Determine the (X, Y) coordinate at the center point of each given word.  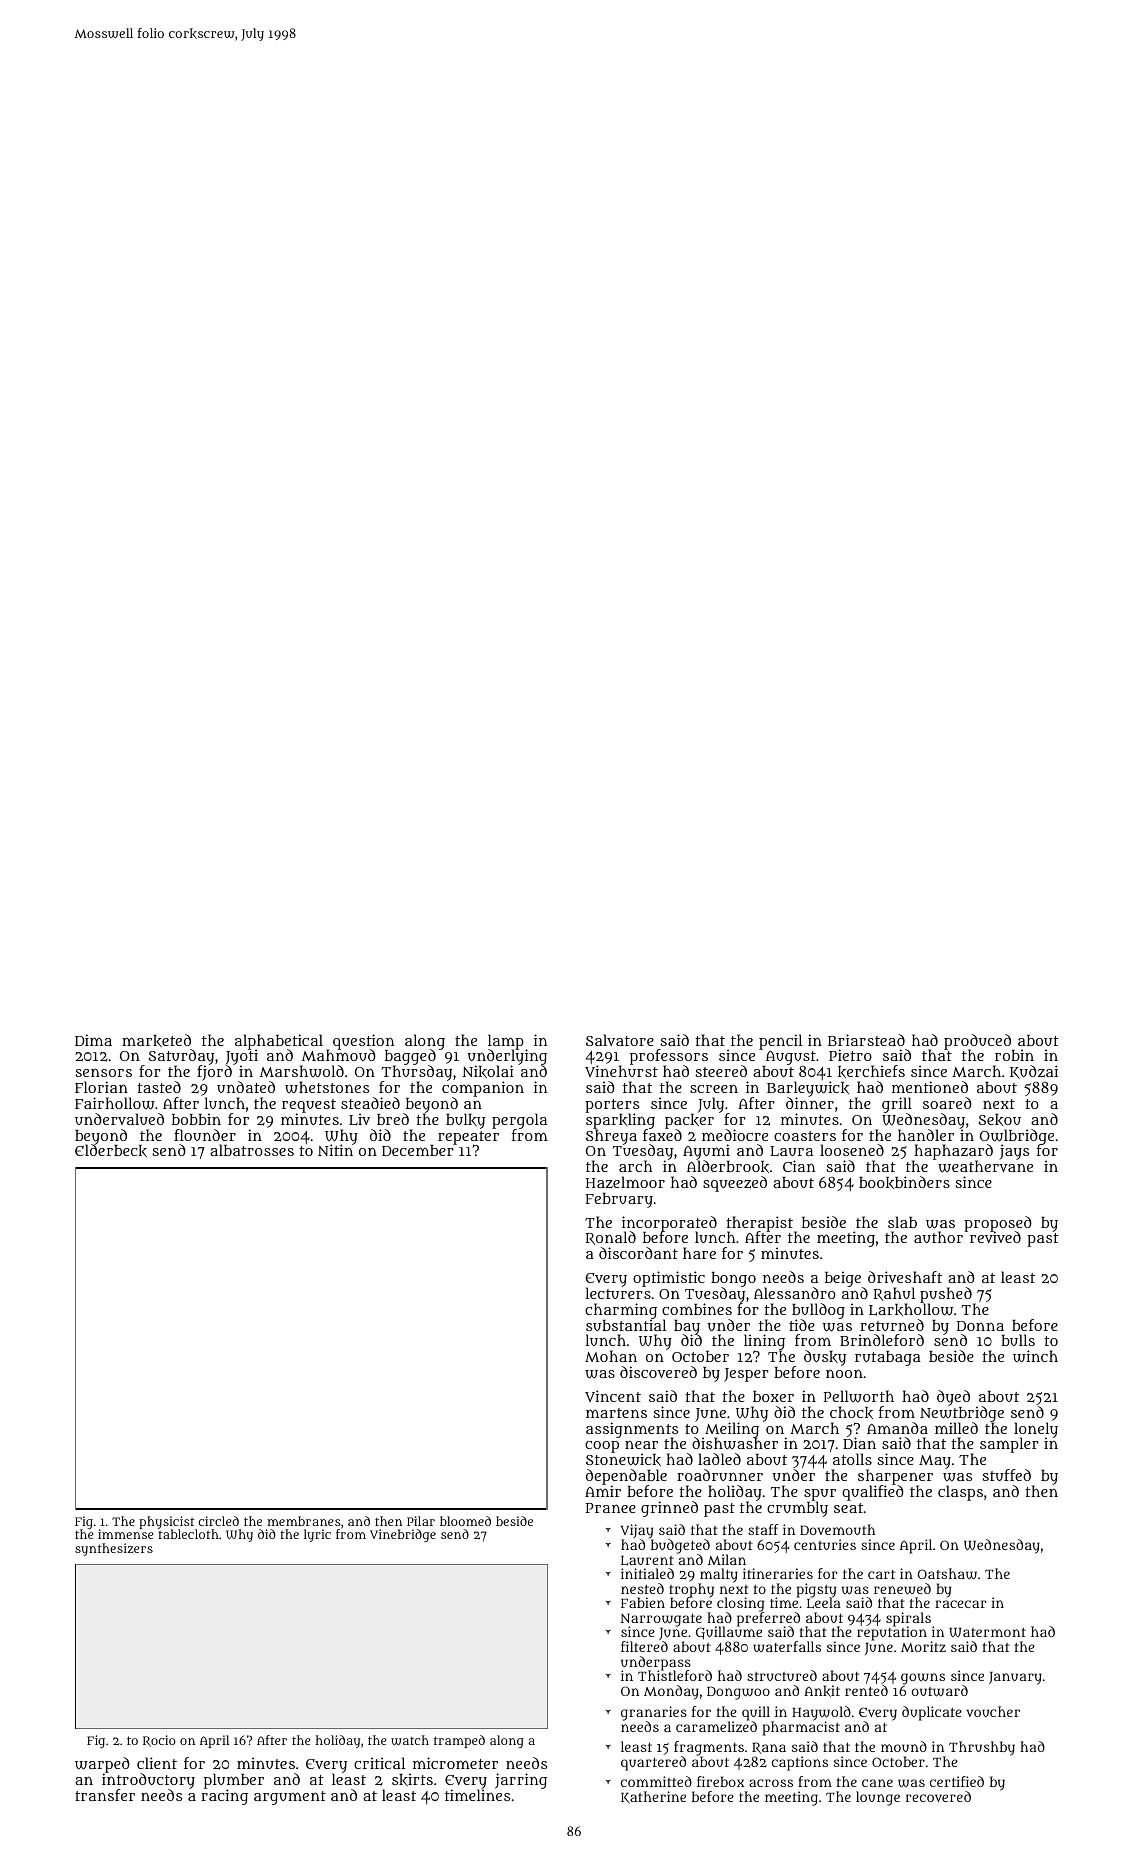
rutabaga (888, 1358)
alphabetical (279, 1042)
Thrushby (982, 1748)
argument (290, 1798)
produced (977, 1042)
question (363, 1042)
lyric (317, 1535)
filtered (644, 1646)
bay (687, 1327)
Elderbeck (111, 1151)
